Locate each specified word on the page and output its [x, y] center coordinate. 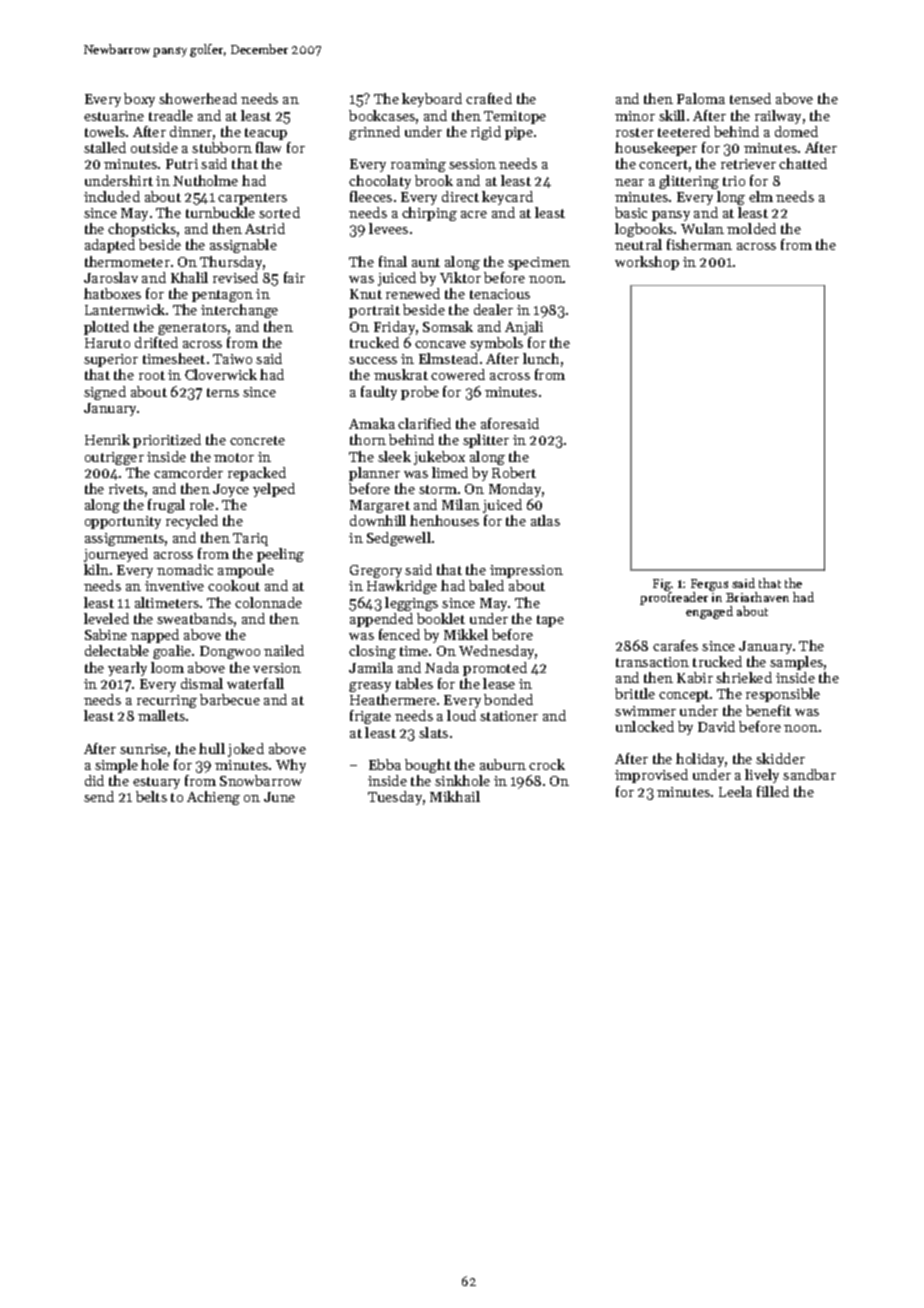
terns [223, 392]
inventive [174, 586]
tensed [750, 98]
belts [151, 796]
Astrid [265, 228]
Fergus [709, 585]
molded [751, 228]
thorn [368, 439]
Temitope [515, 117]
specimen [539, 263]
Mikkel [466, 634]
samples [796, 663]
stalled [105, 147]
